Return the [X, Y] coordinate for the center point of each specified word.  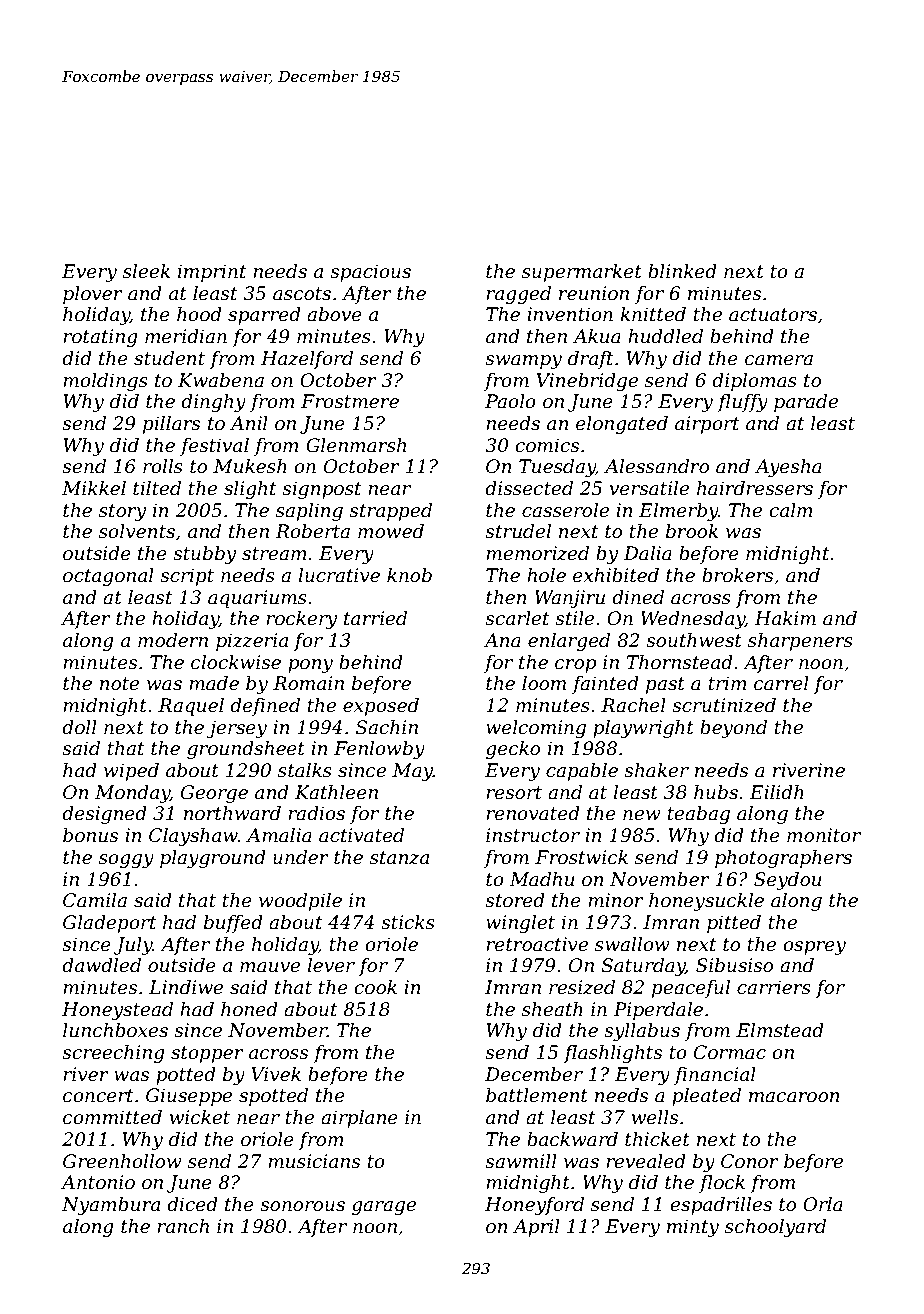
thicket [657, 1139]
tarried [375, 618]
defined [265, 707]
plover [93, 295]
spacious [370, 273]
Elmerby [678, 512]
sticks [408, 922]
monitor [824, 835]
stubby [204, 555]
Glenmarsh [356, 445]
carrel [781, 683]
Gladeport [110, 924]
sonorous [302, 1206]
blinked [682, 271]
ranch [183, 1226]
